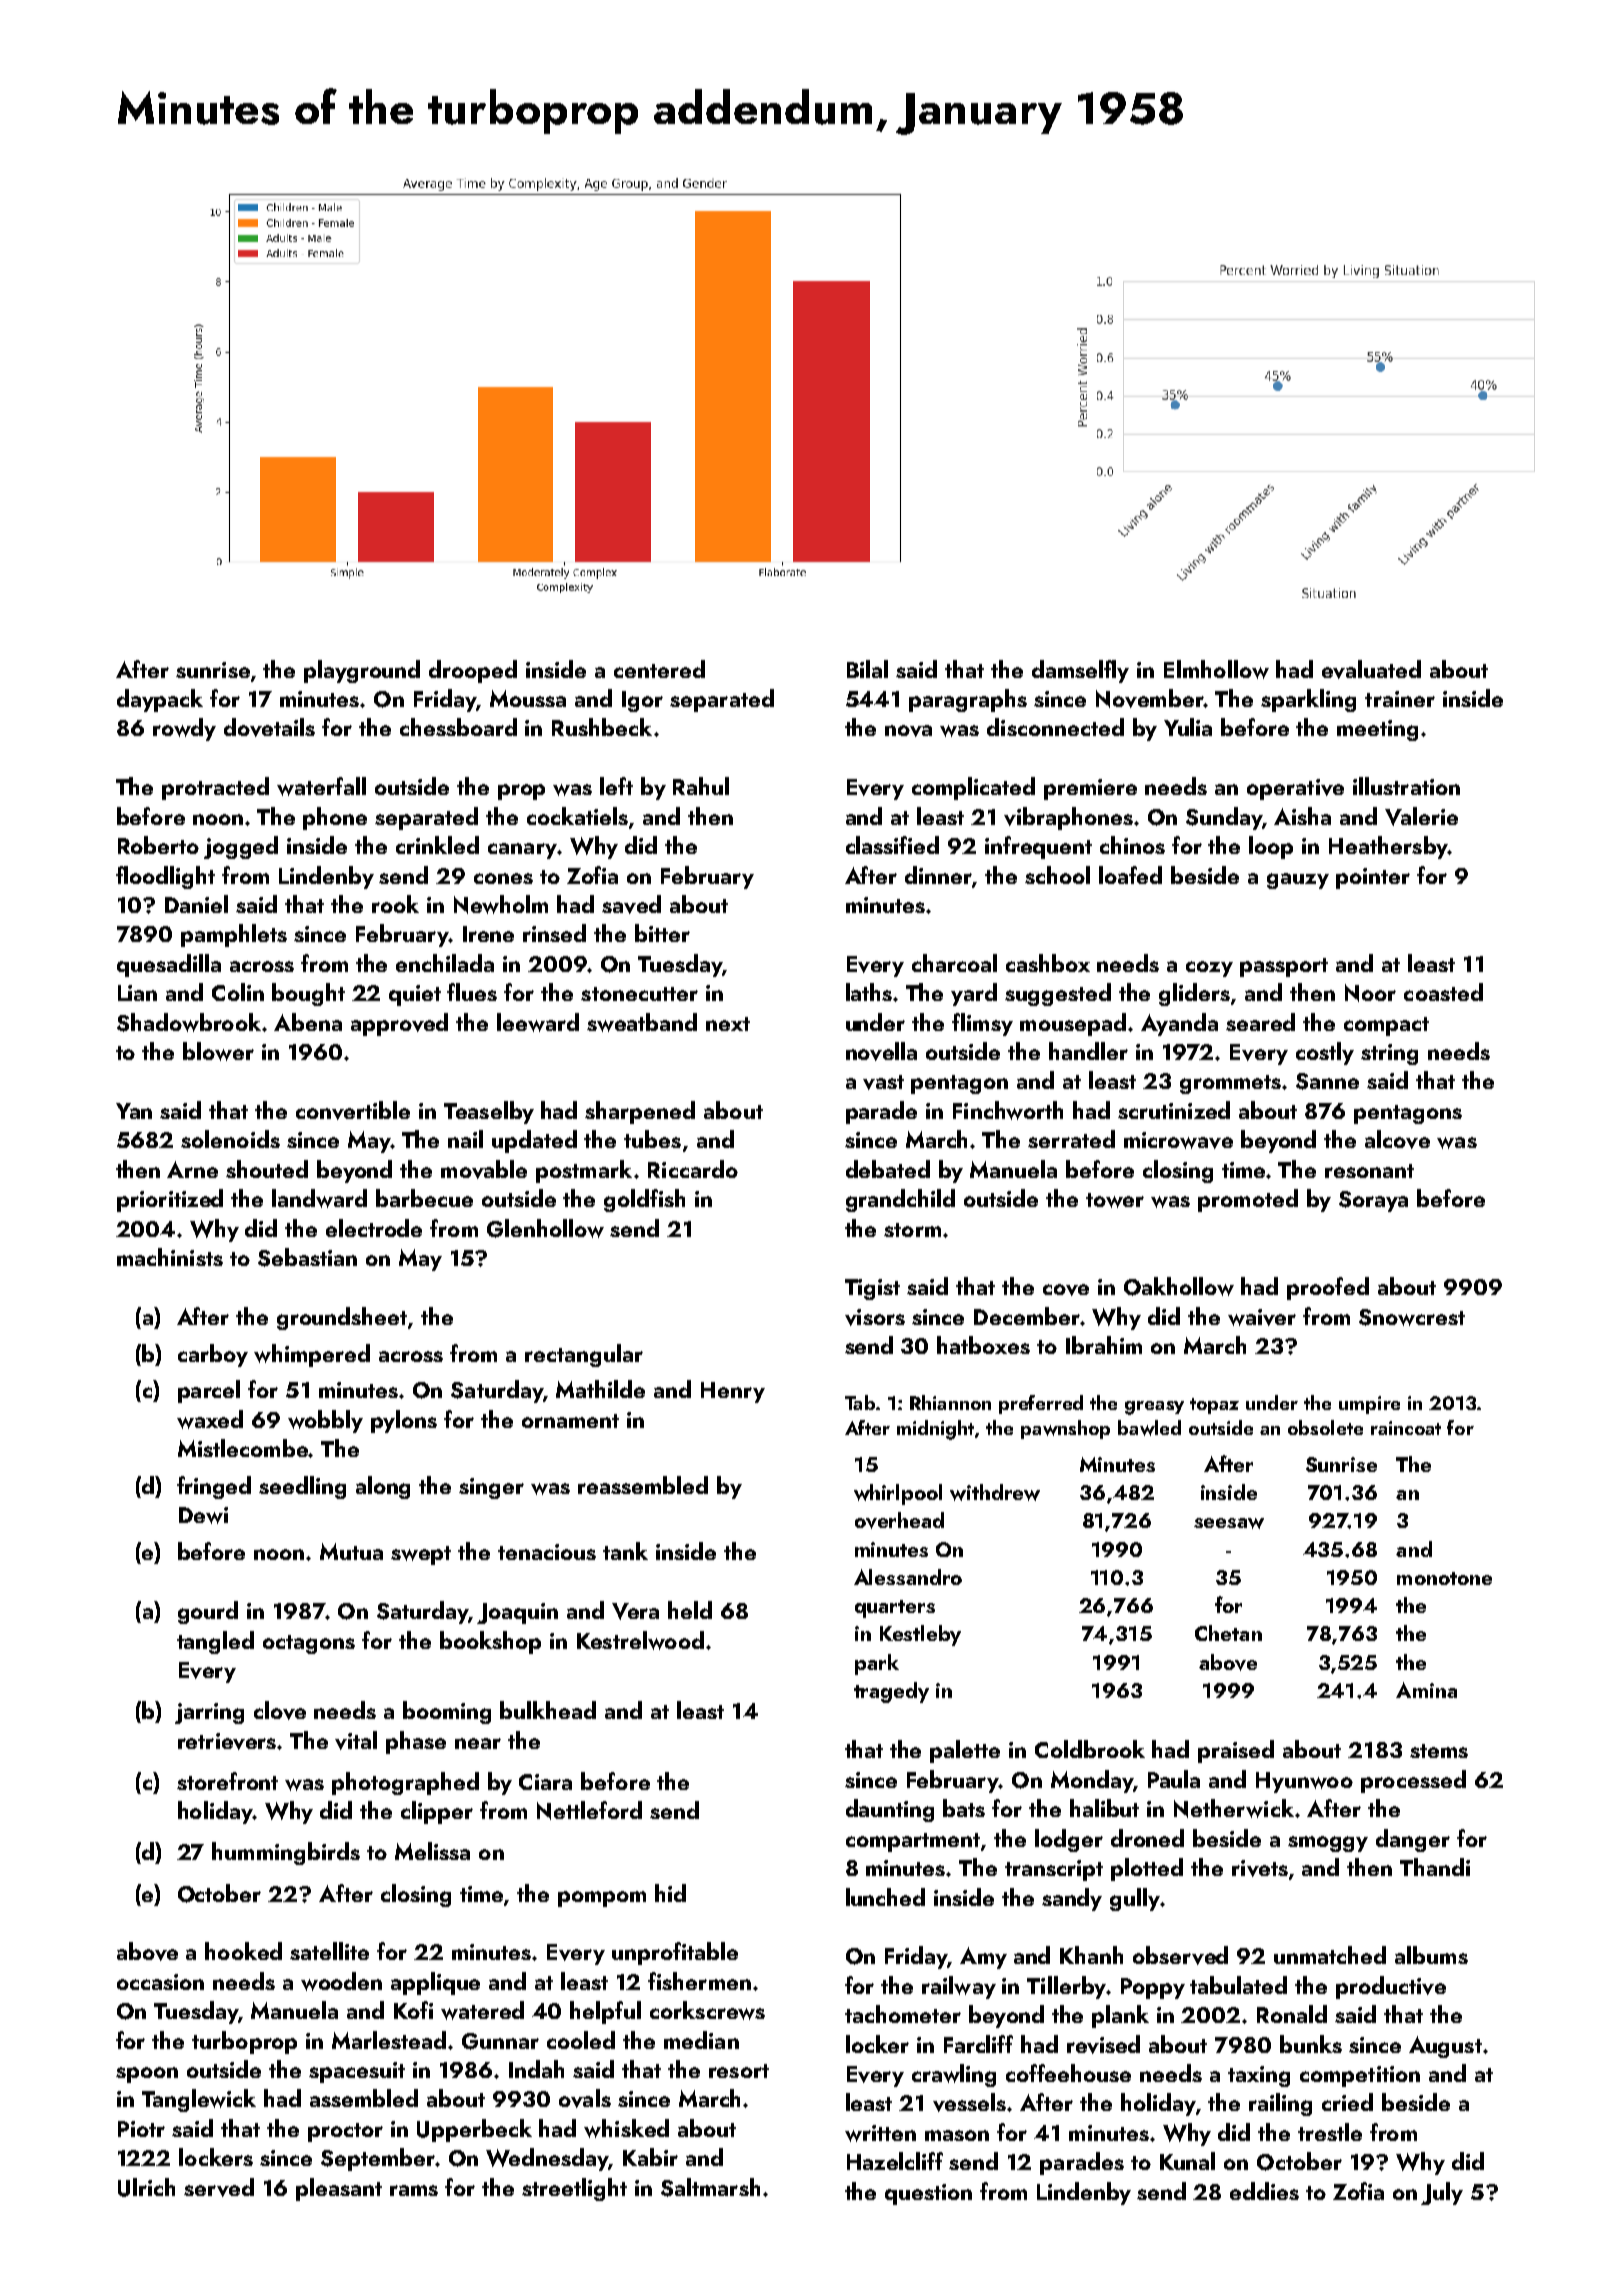 The image size is (1620, 2292). Describe the element at coordinates (404, 1421) in the screenshot. I see `pylons` at that location.
